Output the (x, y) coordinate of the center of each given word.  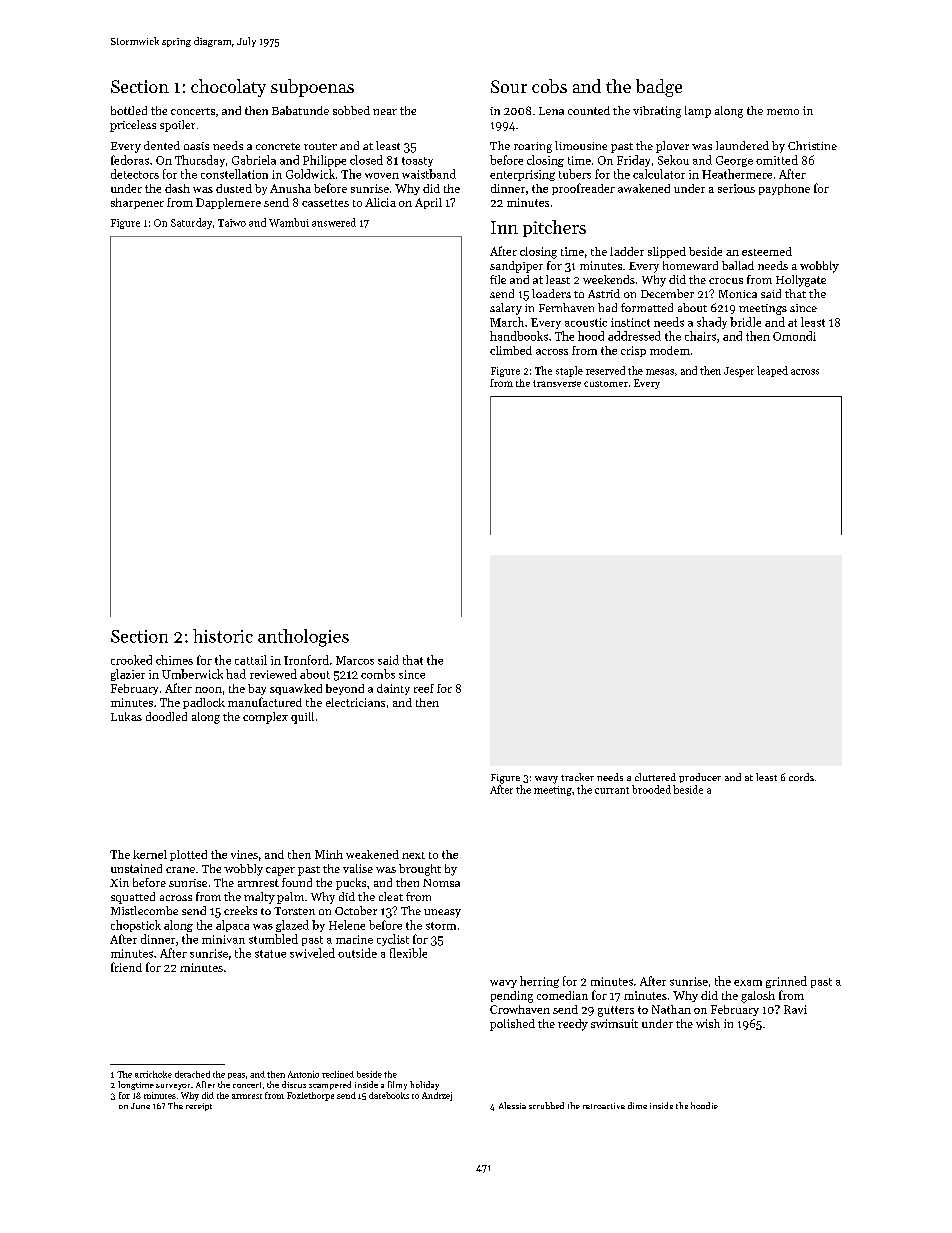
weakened (372, 854)
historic (223, 636)
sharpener (137, 203)
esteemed (767, 251)
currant (612, 790)
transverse (557, 383)
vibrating (657, 112)
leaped (772, 371)
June (140, 1106)
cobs (549, 86)
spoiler (177, 126)
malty (259, 898)
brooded (651, 789)
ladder (627, 251)
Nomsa (441, 883)
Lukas (126, 716)
